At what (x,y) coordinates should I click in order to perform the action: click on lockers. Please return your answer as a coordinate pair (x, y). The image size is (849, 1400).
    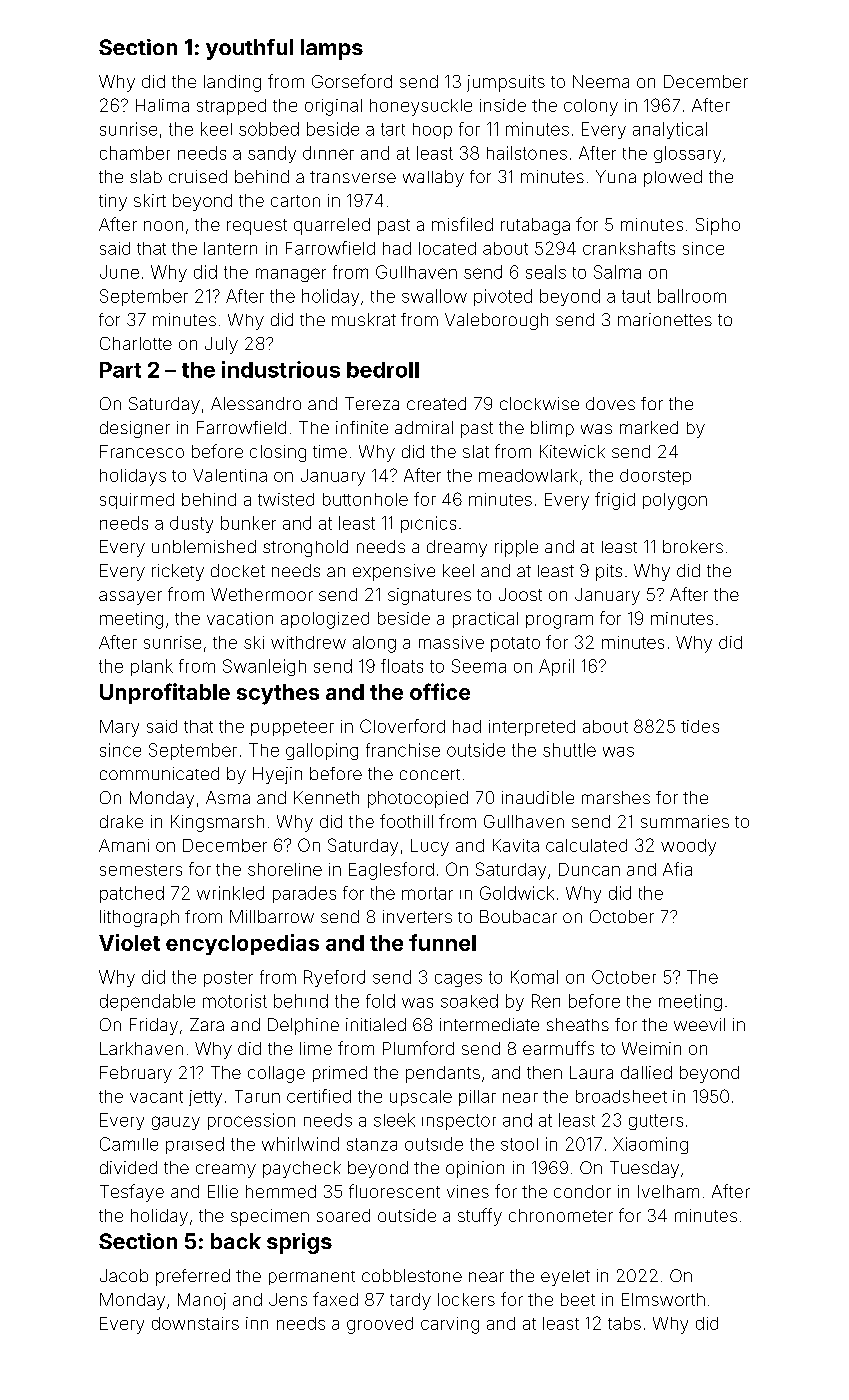
    Looking at the image, I should click on (466, 1299).
